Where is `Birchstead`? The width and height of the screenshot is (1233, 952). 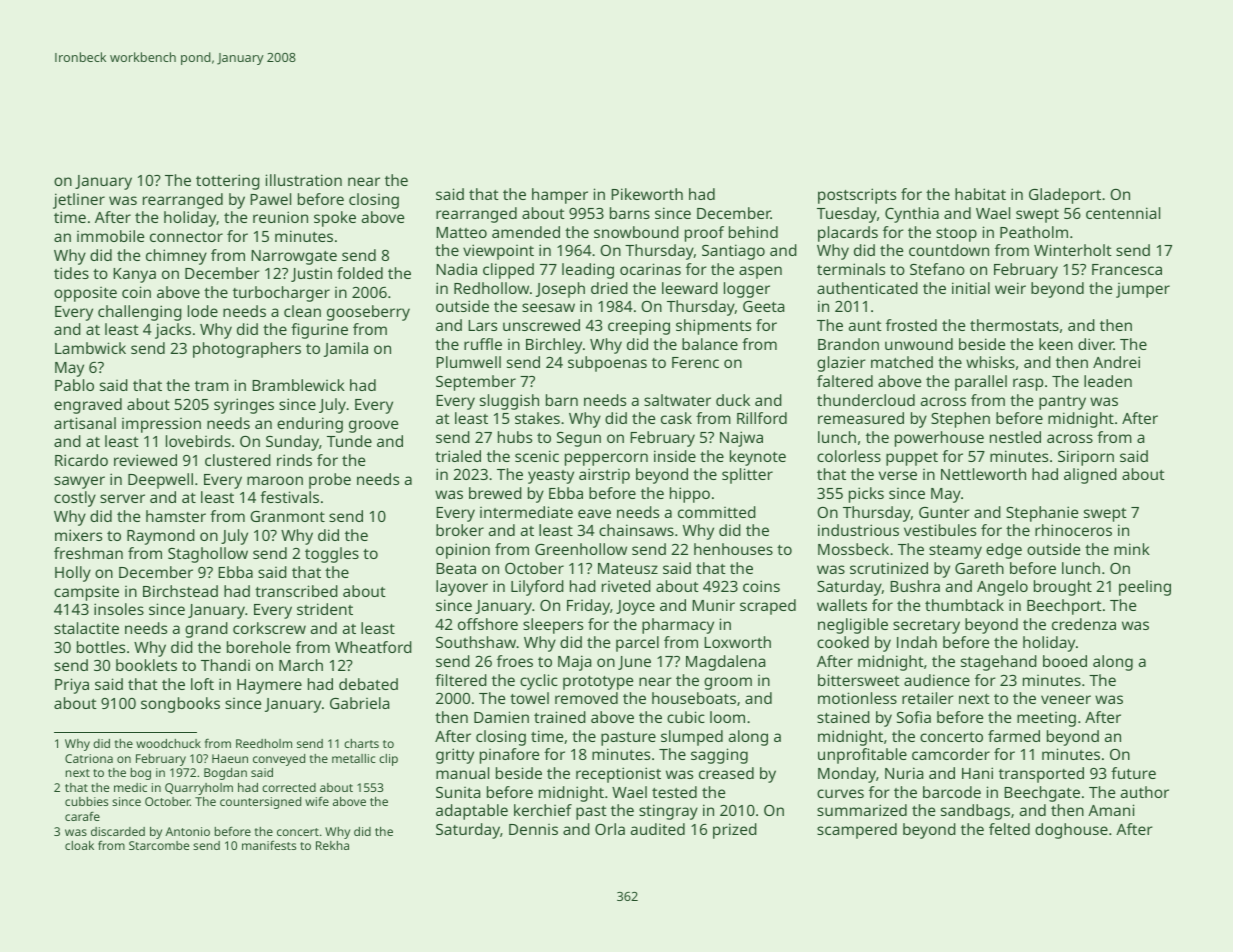 Birchstead is located at coordinates (180, 591).
